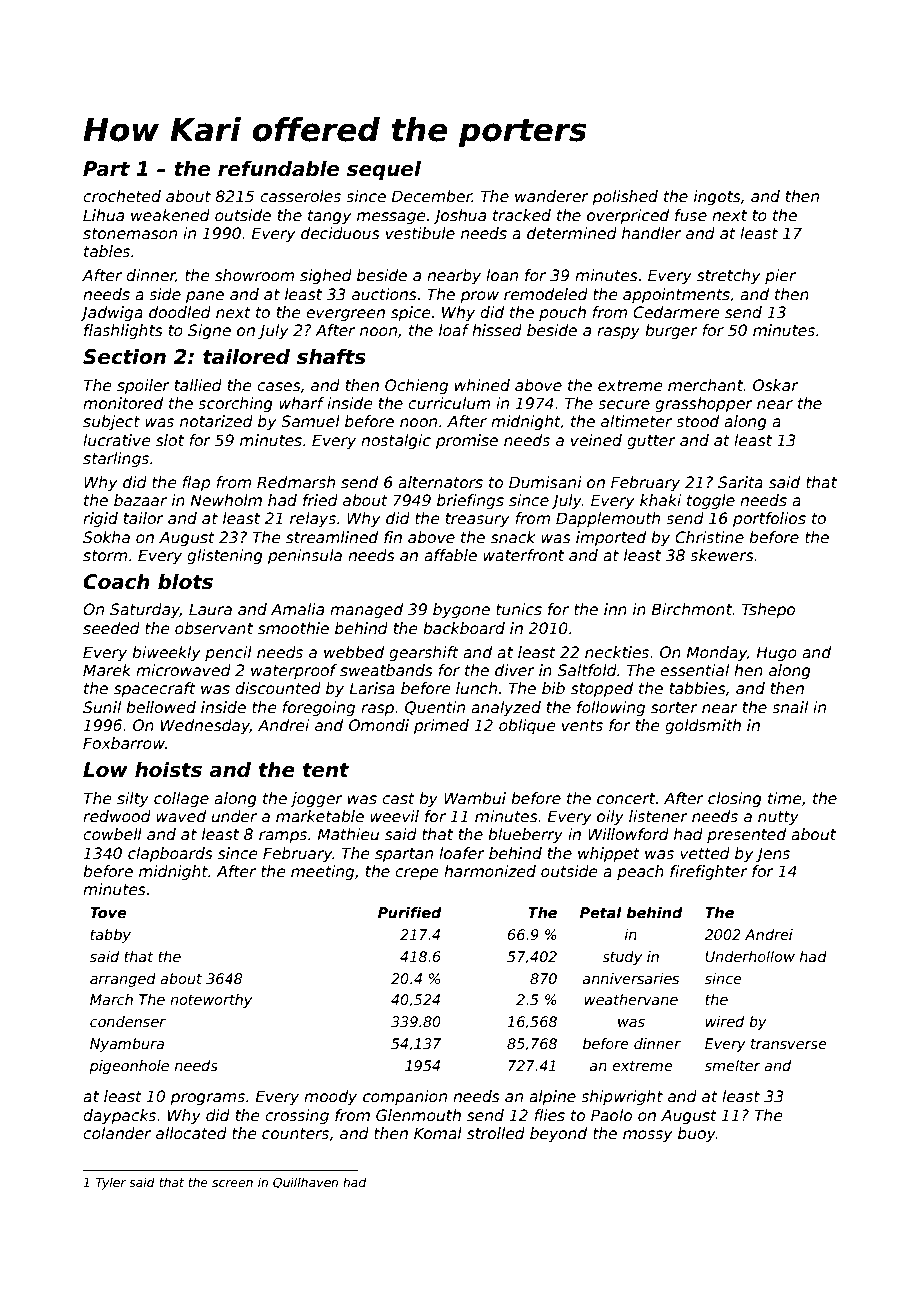 Image resolution: width=924 pixels, height=1308 pixels. I want to click on Tyler, so click(111, 1183).
